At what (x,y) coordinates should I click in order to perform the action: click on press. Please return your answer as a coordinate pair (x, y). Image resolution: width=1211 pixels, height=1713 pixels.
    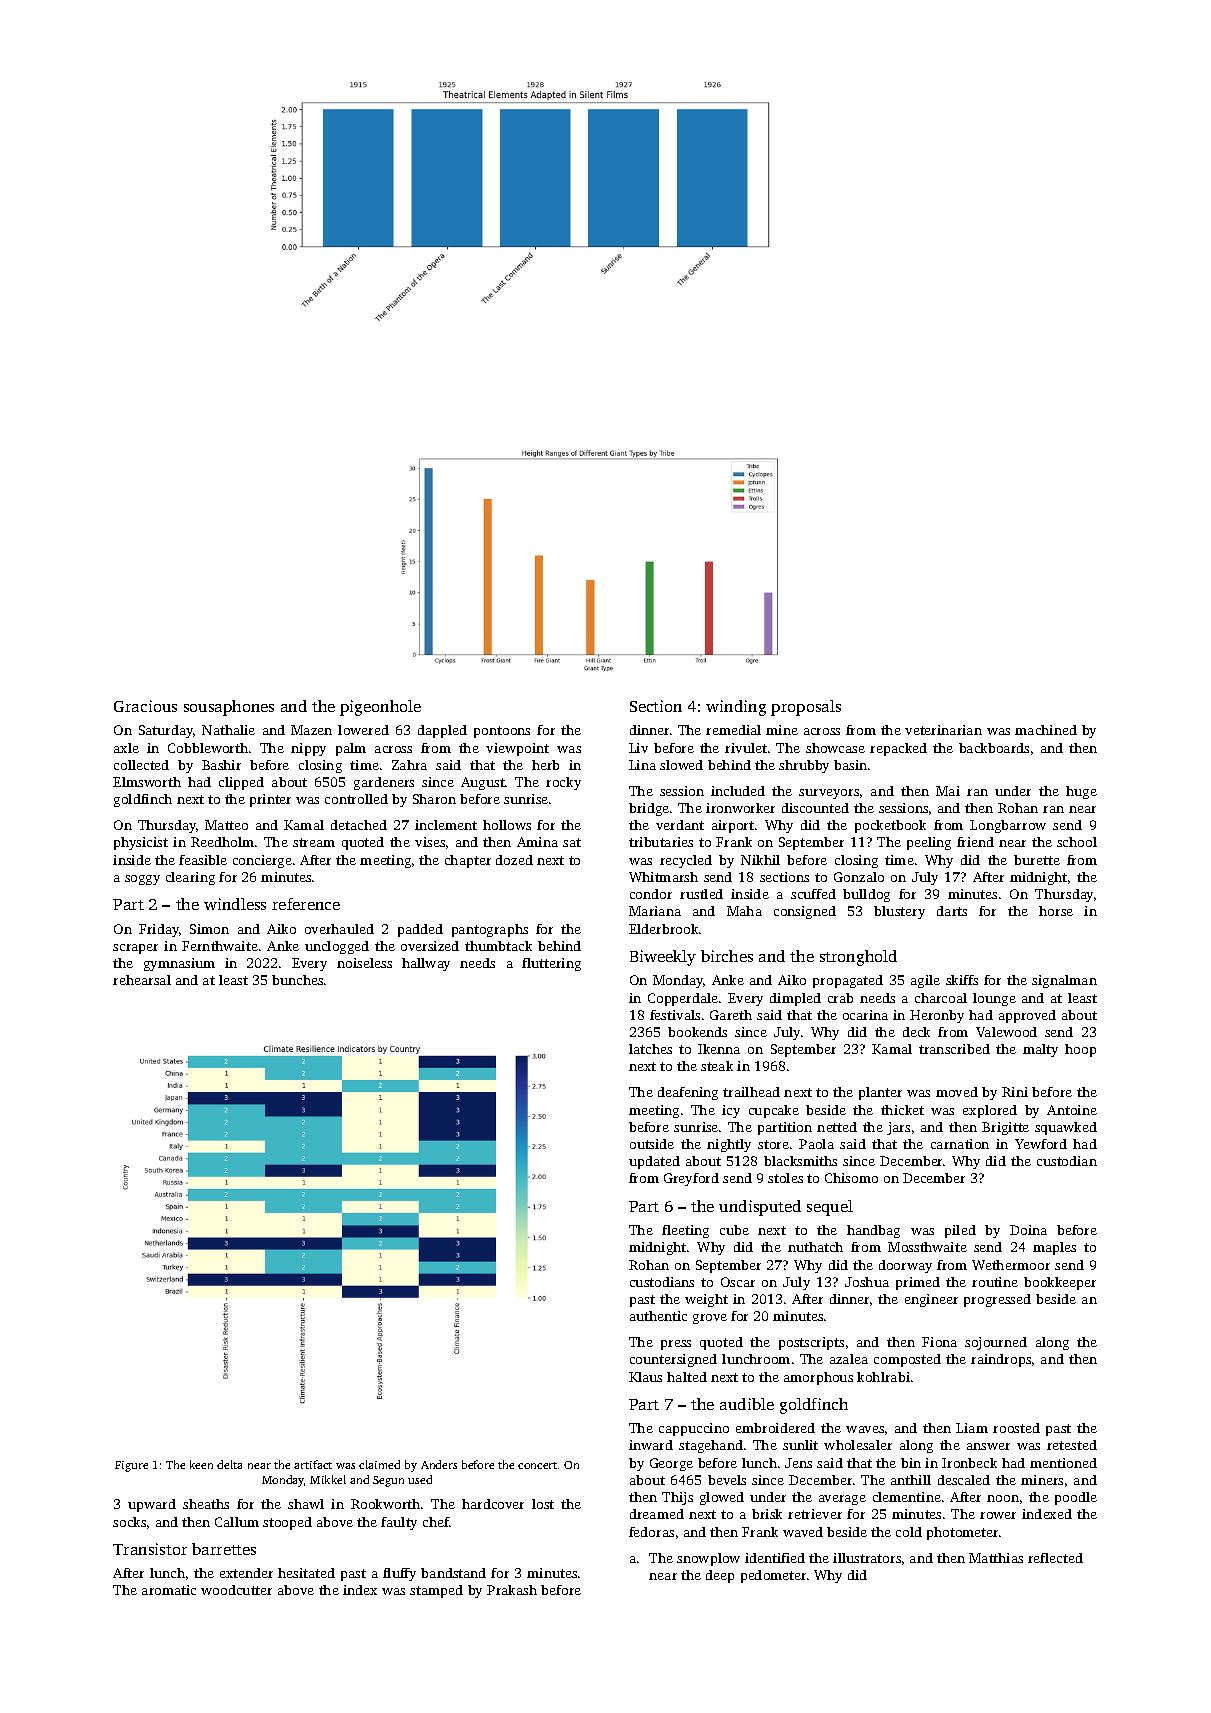
    Looking at the image, I should click on (676, 1345).
